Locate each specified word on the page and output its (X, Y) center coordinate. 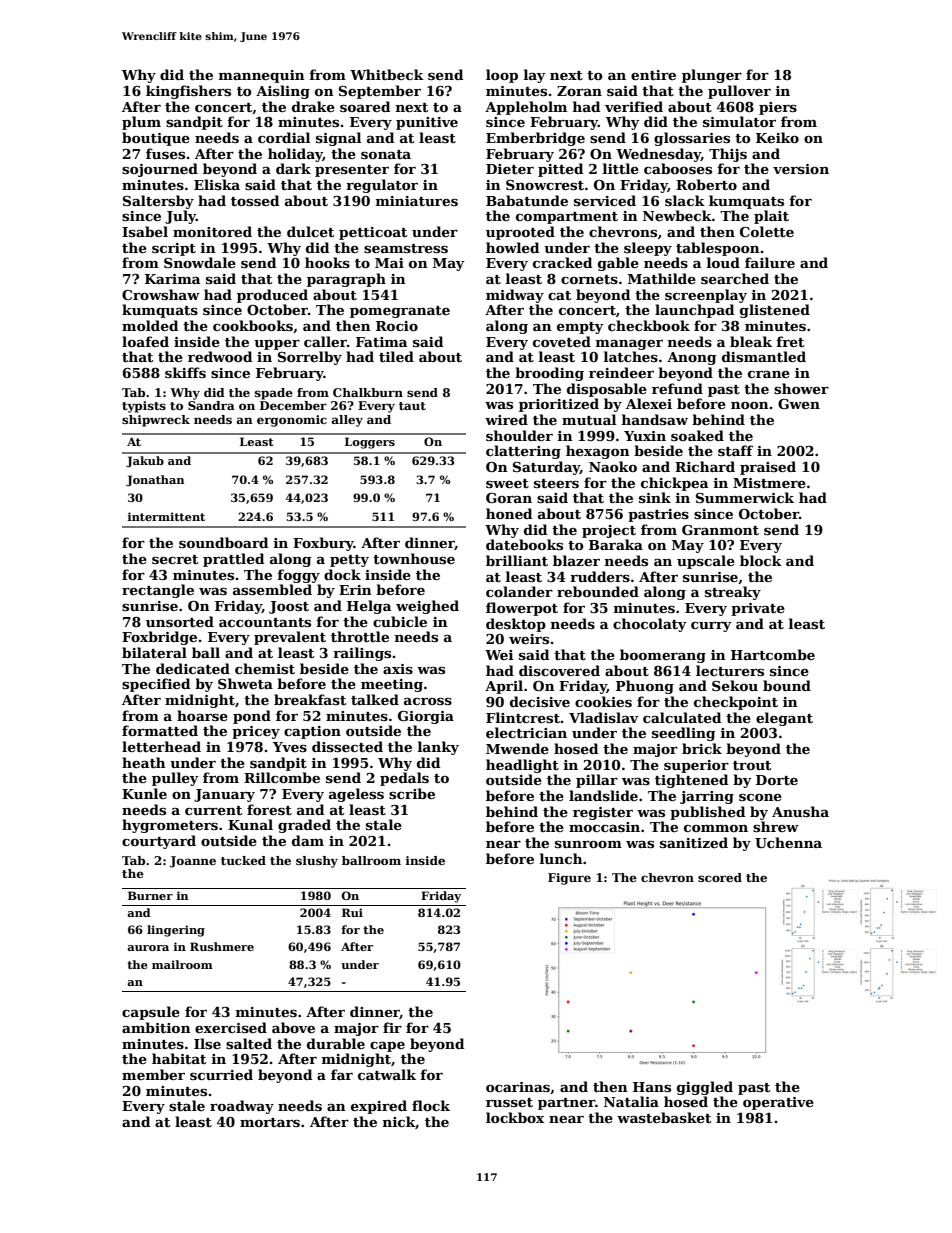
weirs (529, 639)
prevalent (290, 638)
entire (653, 75)
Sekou (735, 685)
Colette (767, 231)
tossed (255, 200)
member (153, 1074)
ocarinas (518, 1087)
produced (272, 296)
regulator (382, 186)
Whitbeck (387, 74)
